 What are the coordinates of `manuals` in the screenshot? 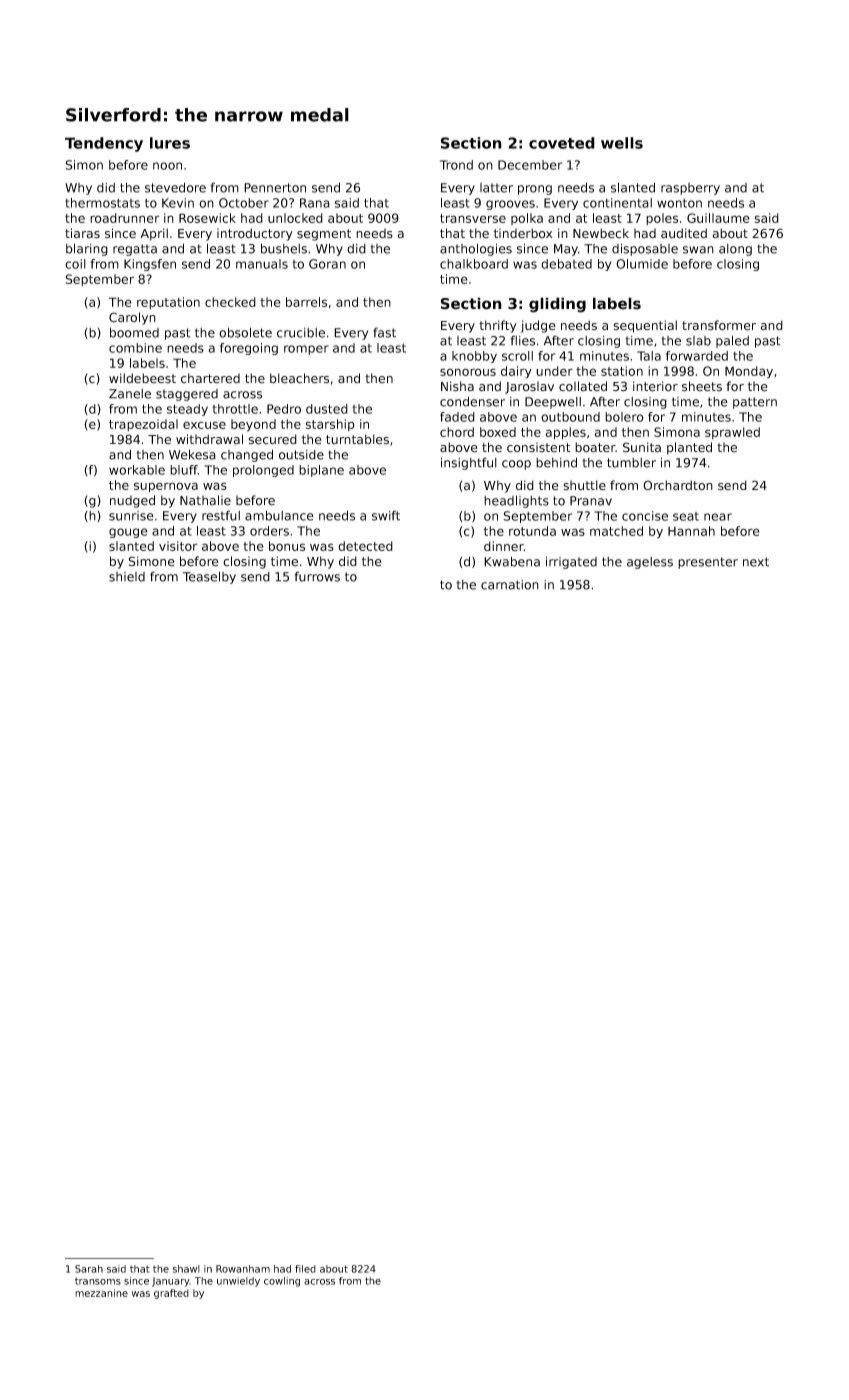 It's located at (262, 264).
